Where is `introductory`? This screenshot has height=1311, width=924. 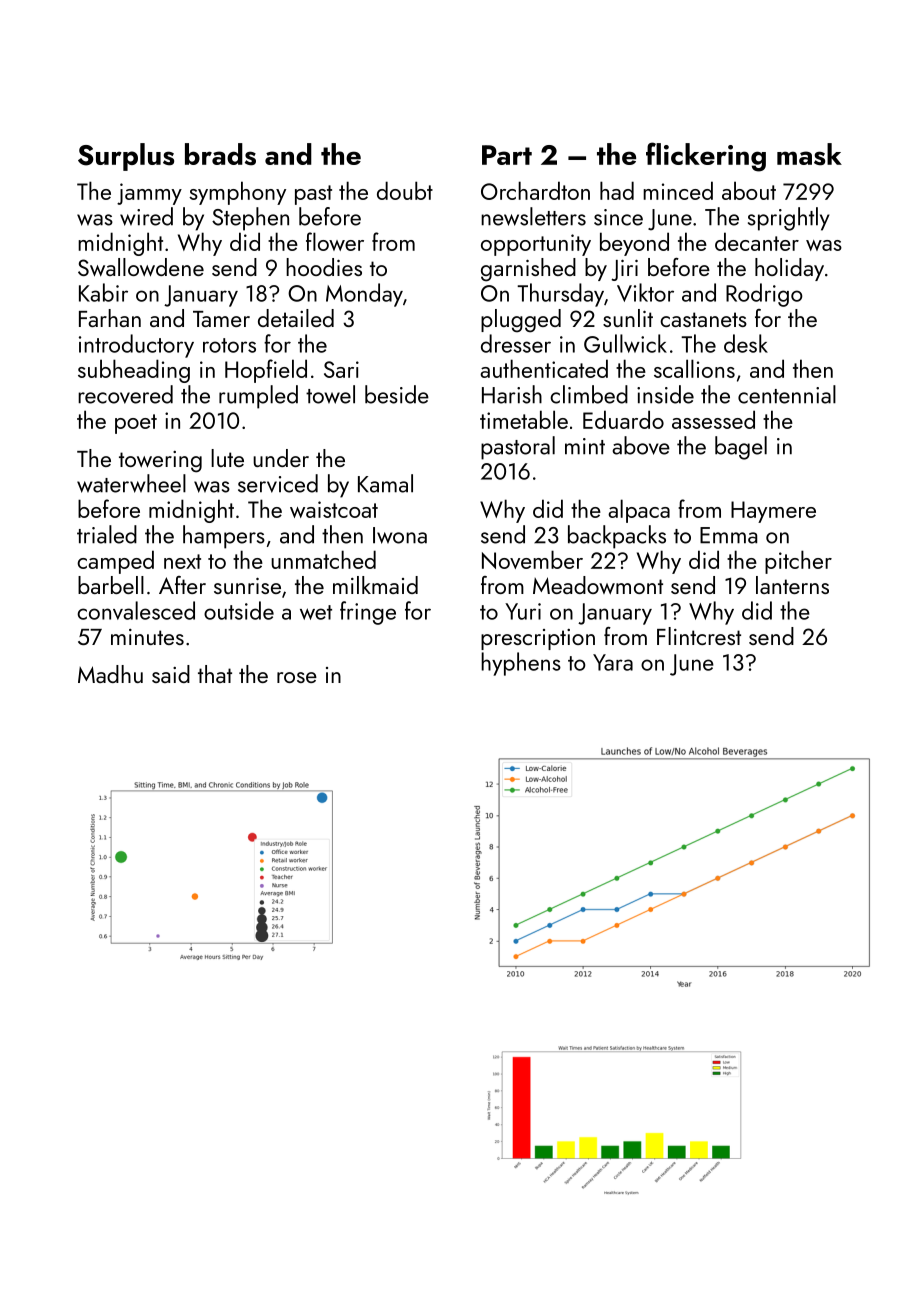 introductory is located at coordinates (136, 346).
